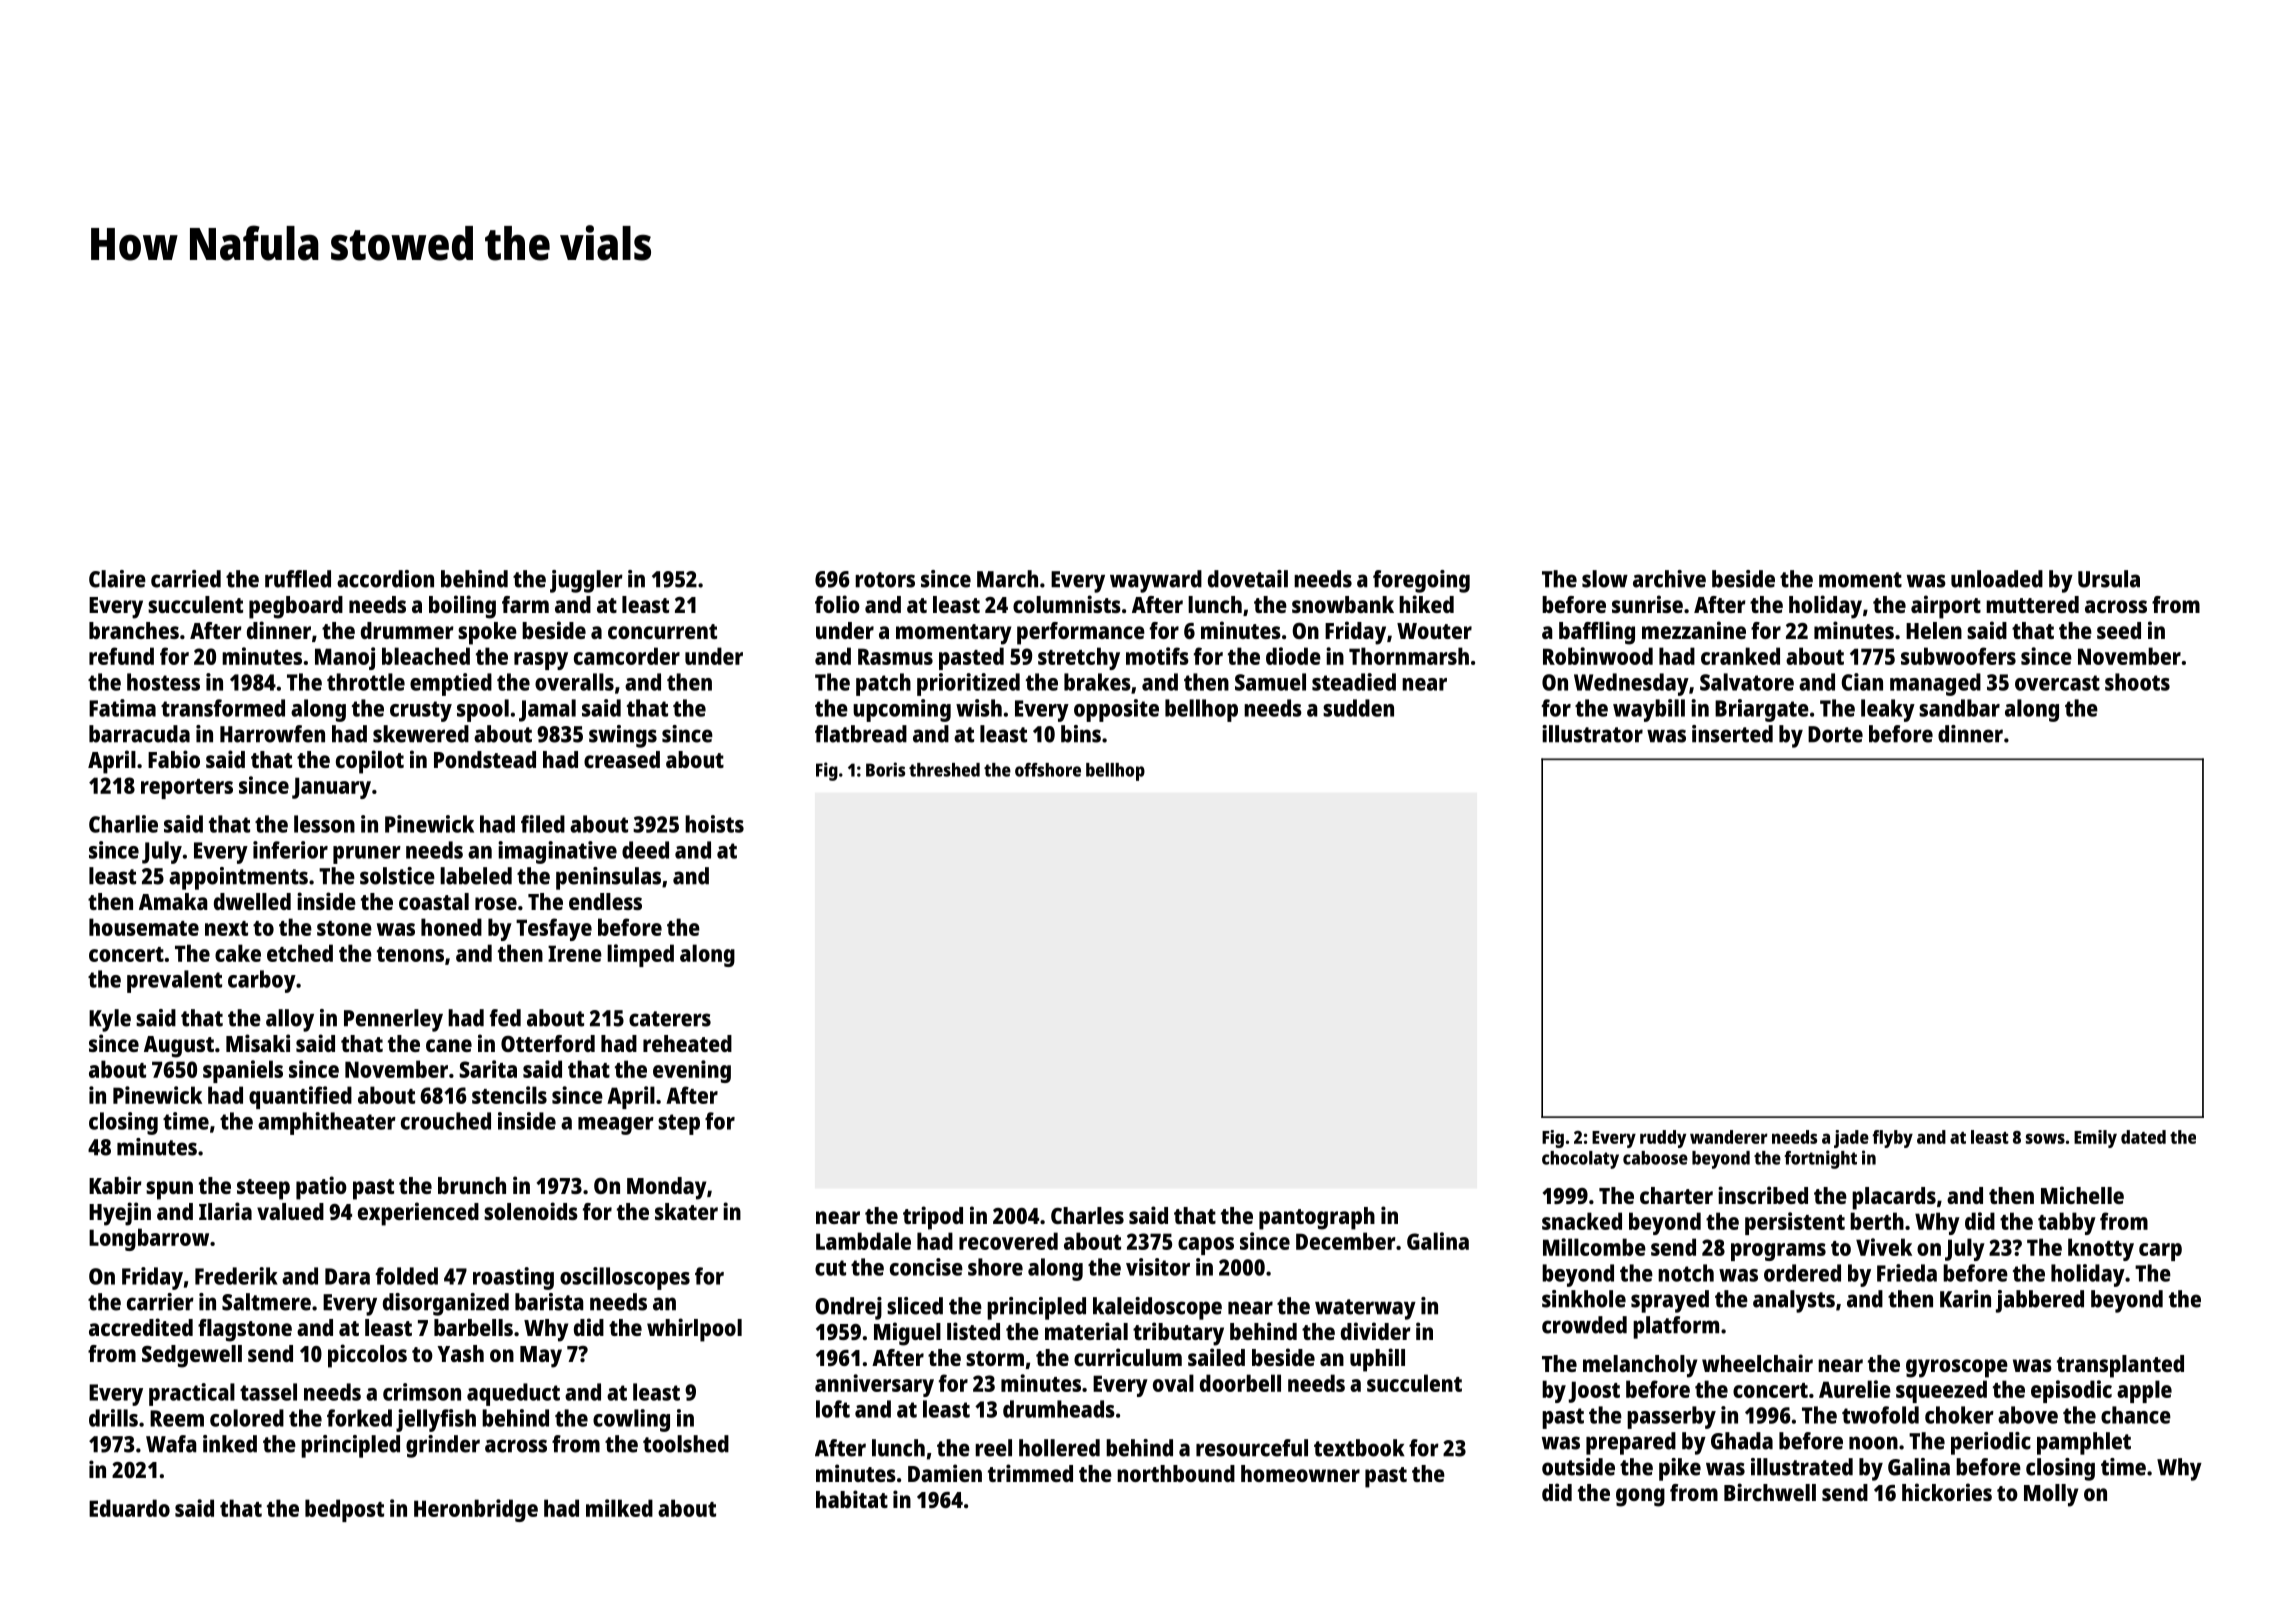 The width and height of the image is (2292, 1620). I want to click on sows, so click(2045, 1138).
